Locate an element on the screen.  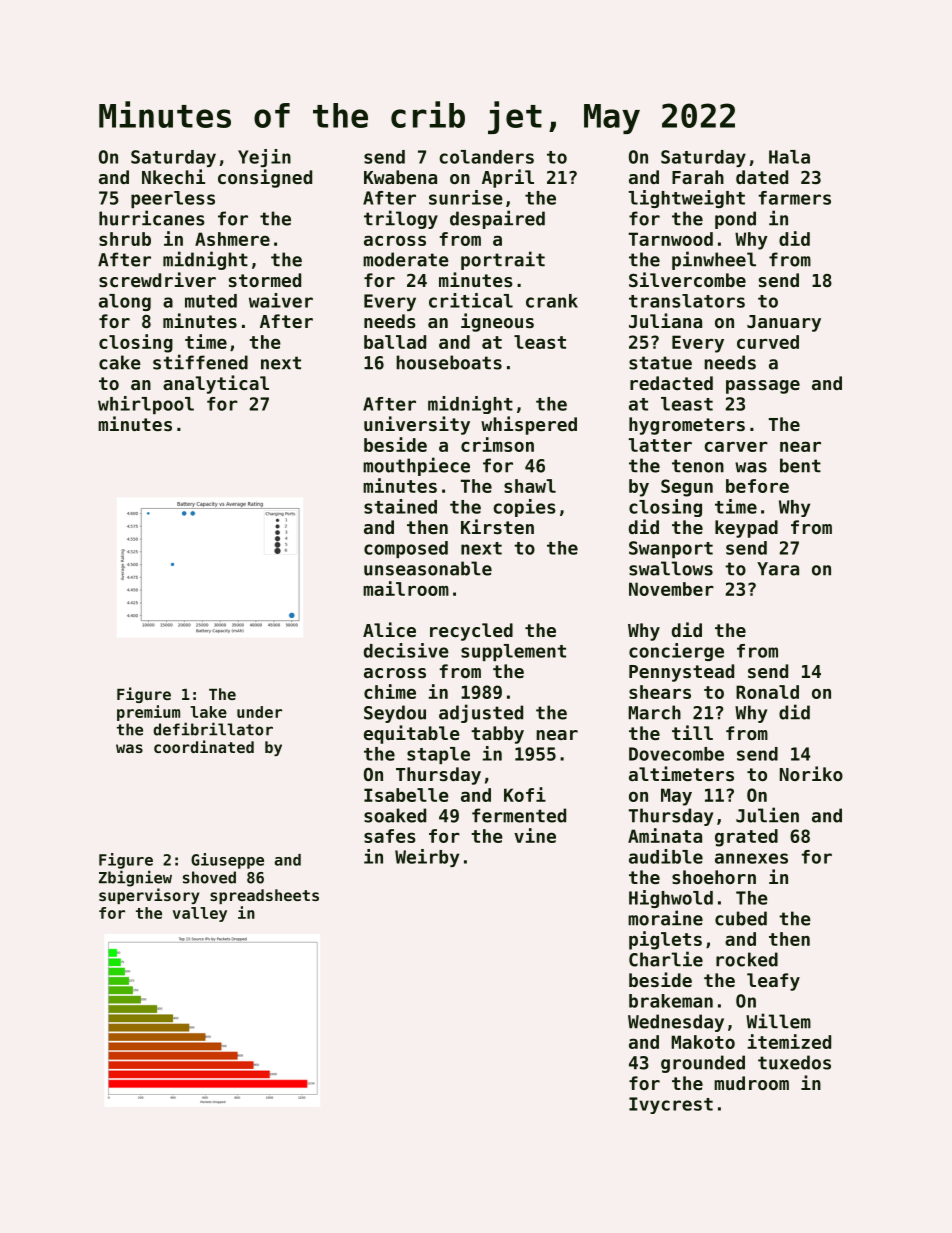
Ivycrest is located at coordinates (671, 1105).
